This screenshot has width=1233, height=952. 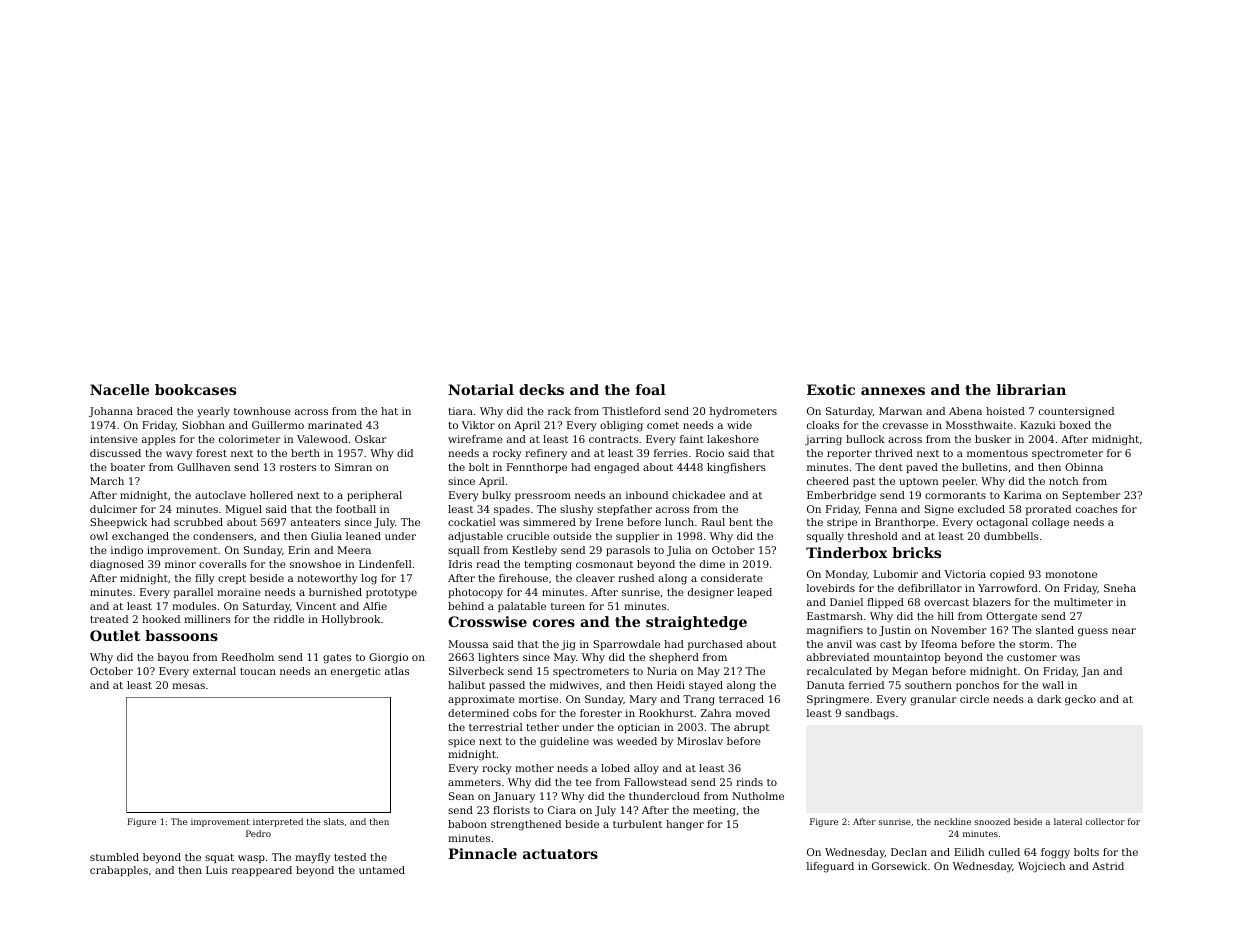 What do you see at coordinates (894, 453) in the screenshot?
I see `thrived` at bounding box center [894, 453].
